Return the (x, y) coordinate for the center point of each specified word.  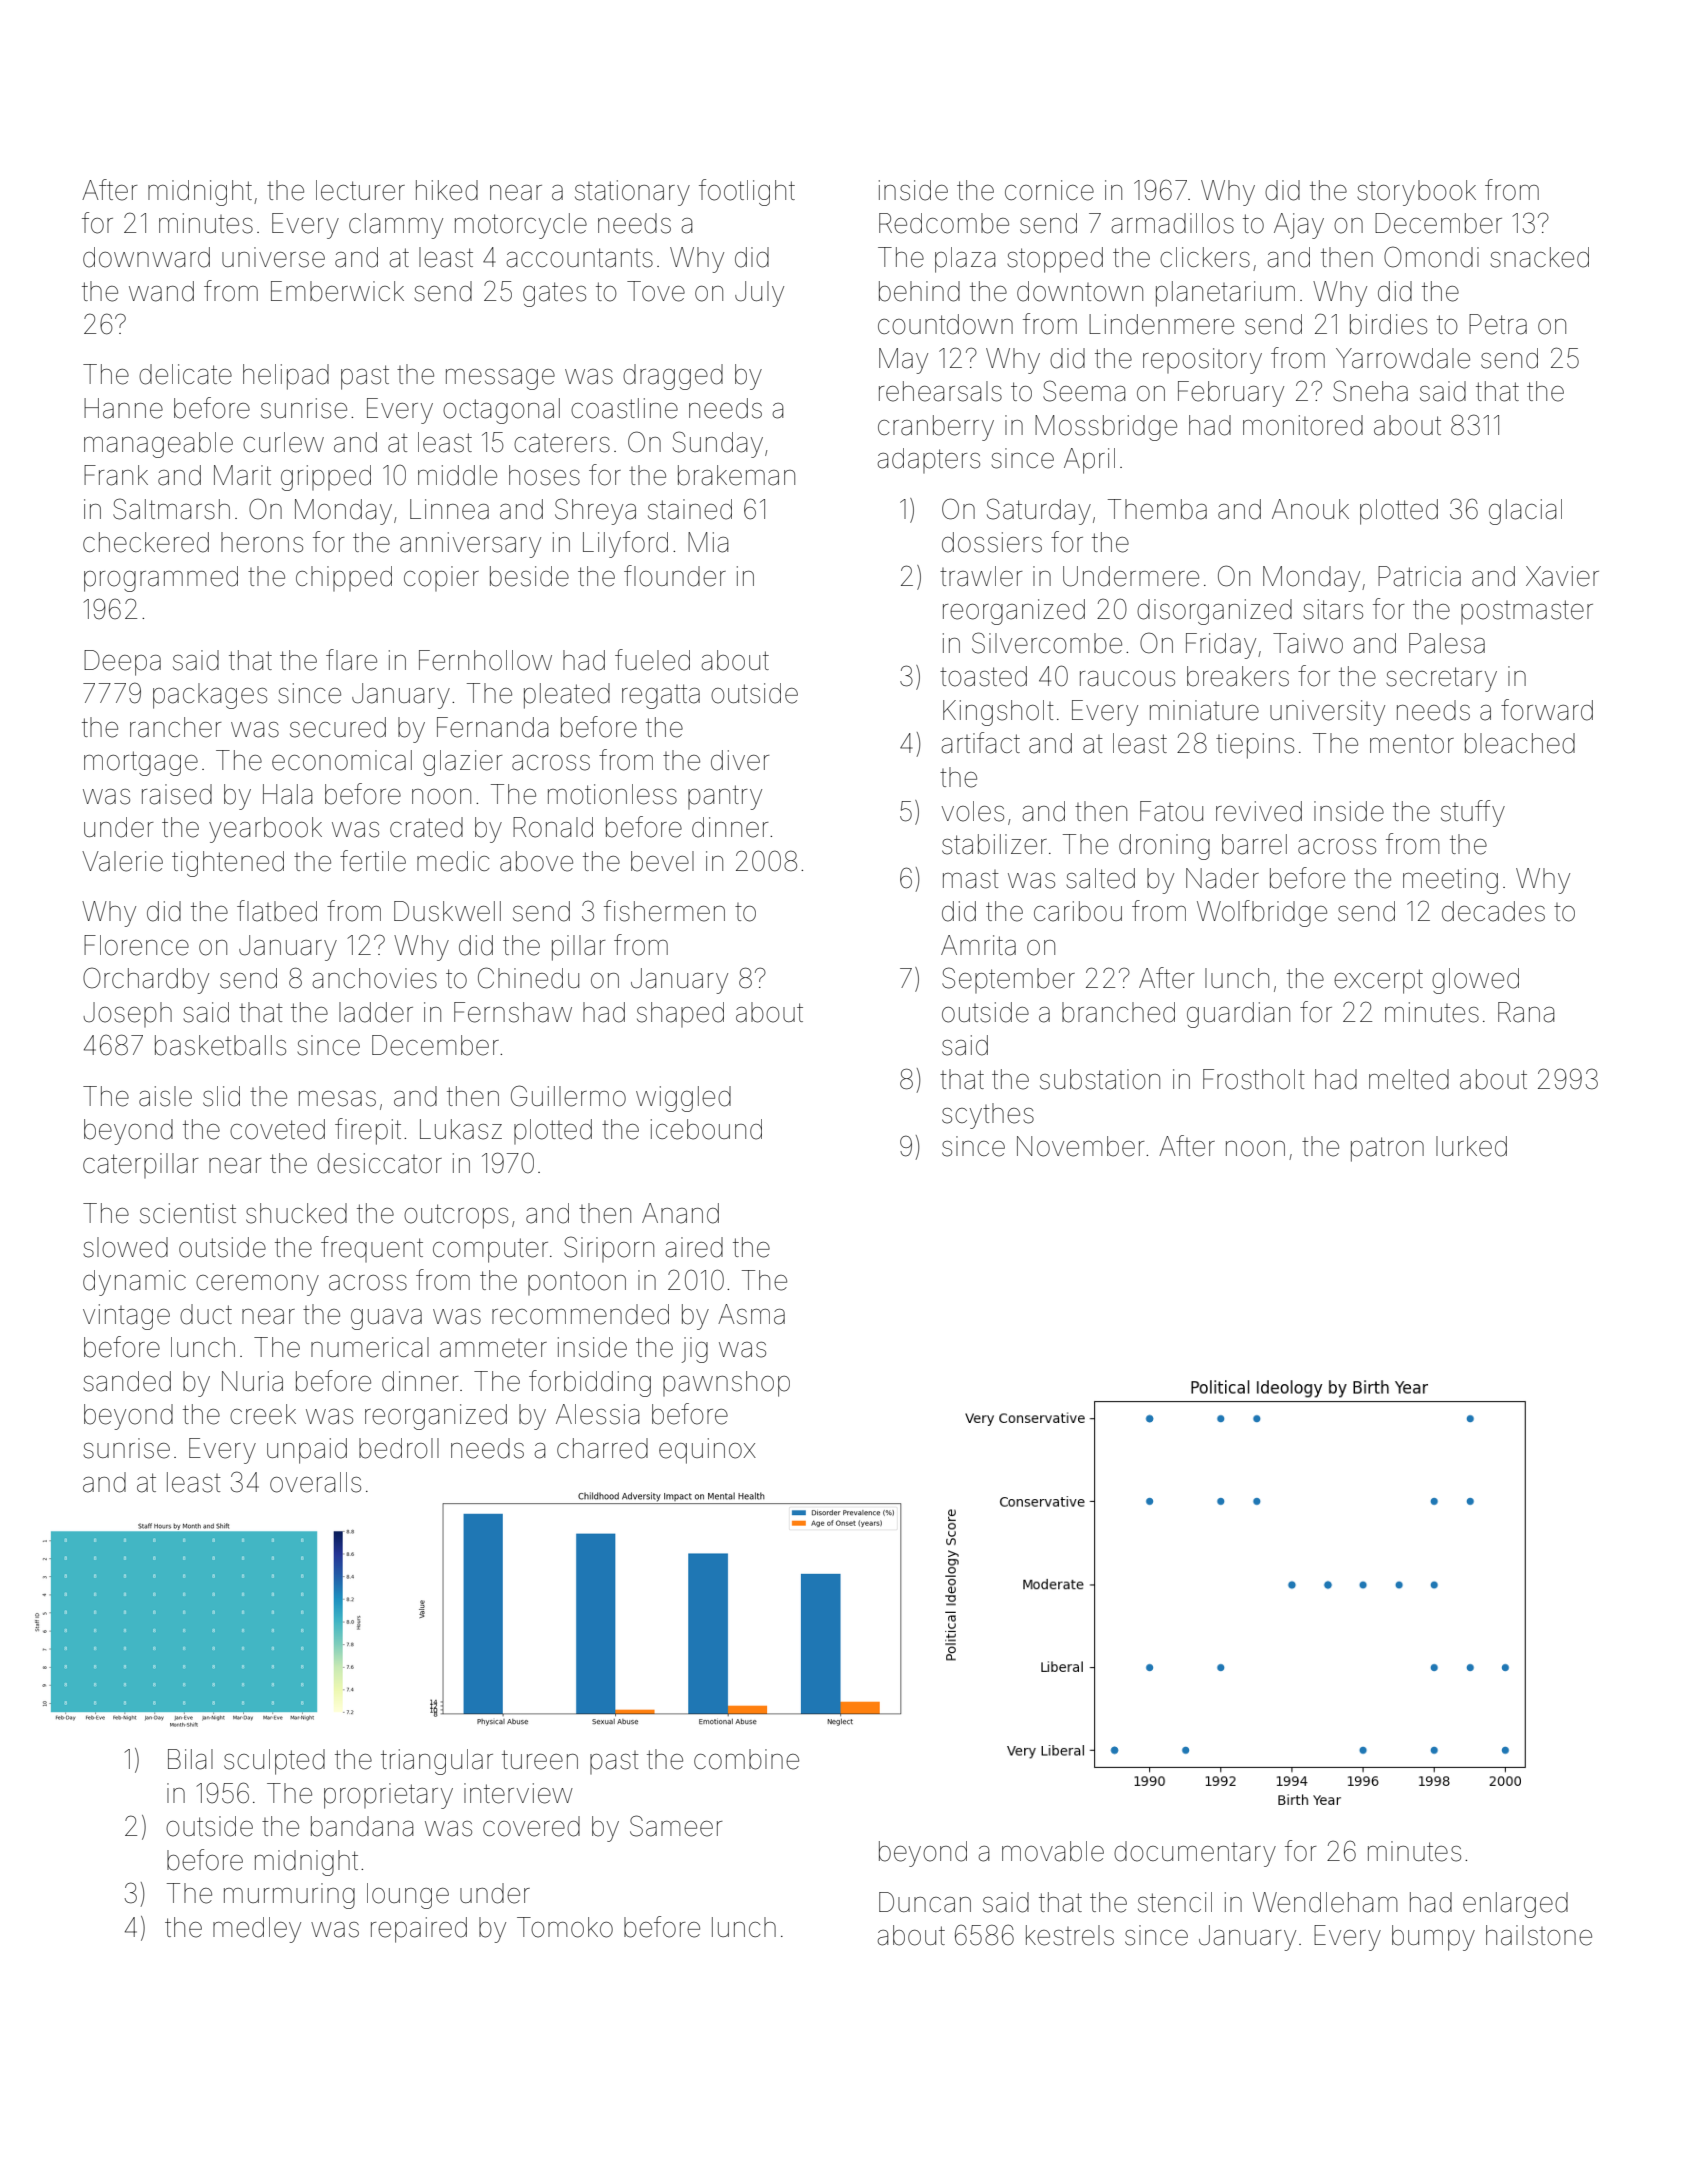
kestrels (1070, 1935)
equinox (707, 1451)
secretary (1441, 679)
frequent (372, 1249)
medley (257, 1930)
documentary (1195, 1854)
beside (529, 576)
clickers (1205, 257)
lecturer (360, 190)
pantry (725, 797)
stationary (632, 193)
